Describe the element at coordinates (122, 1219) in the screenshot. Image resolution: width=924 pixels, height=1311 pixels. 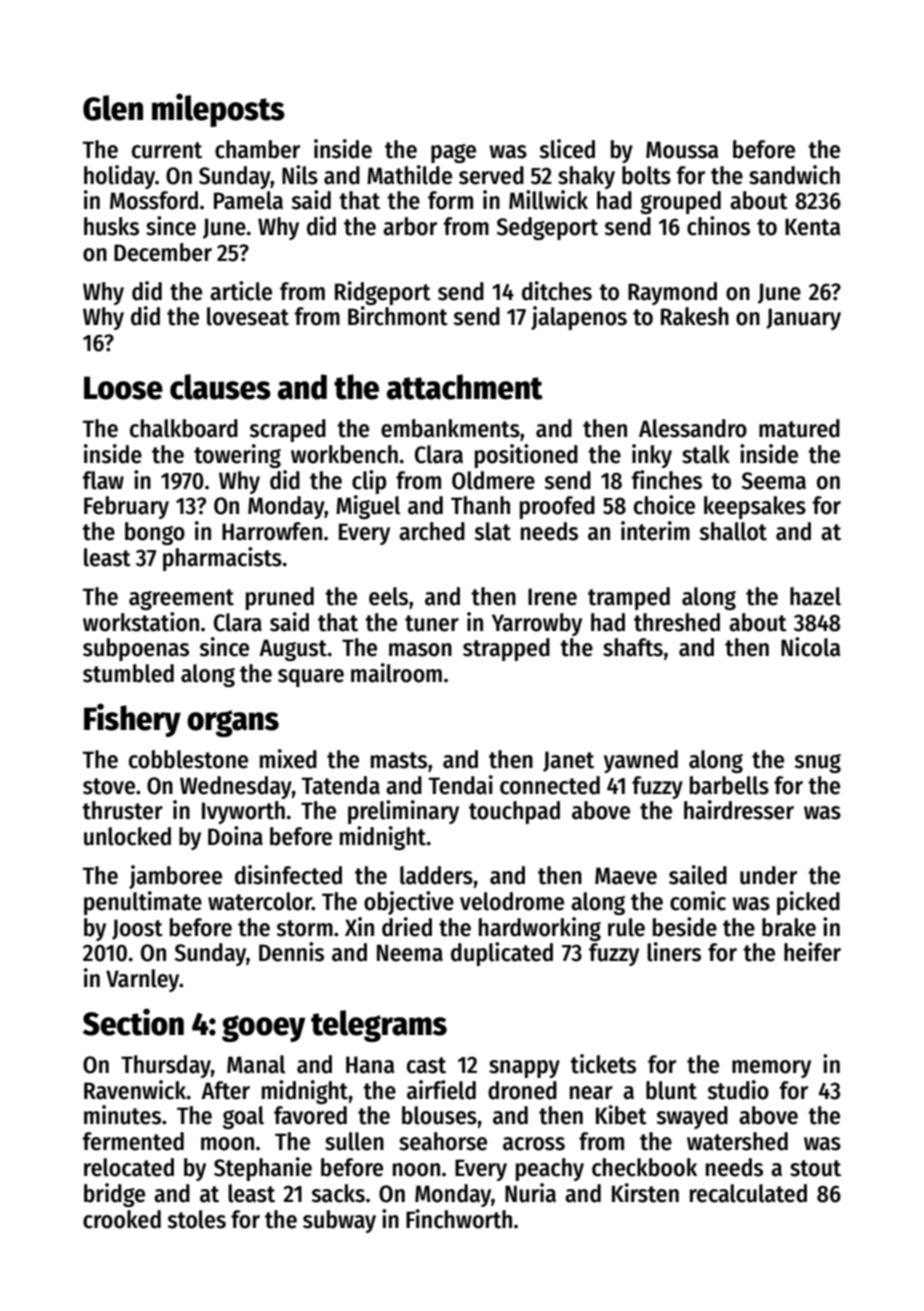
I see `crooked` at that location.
